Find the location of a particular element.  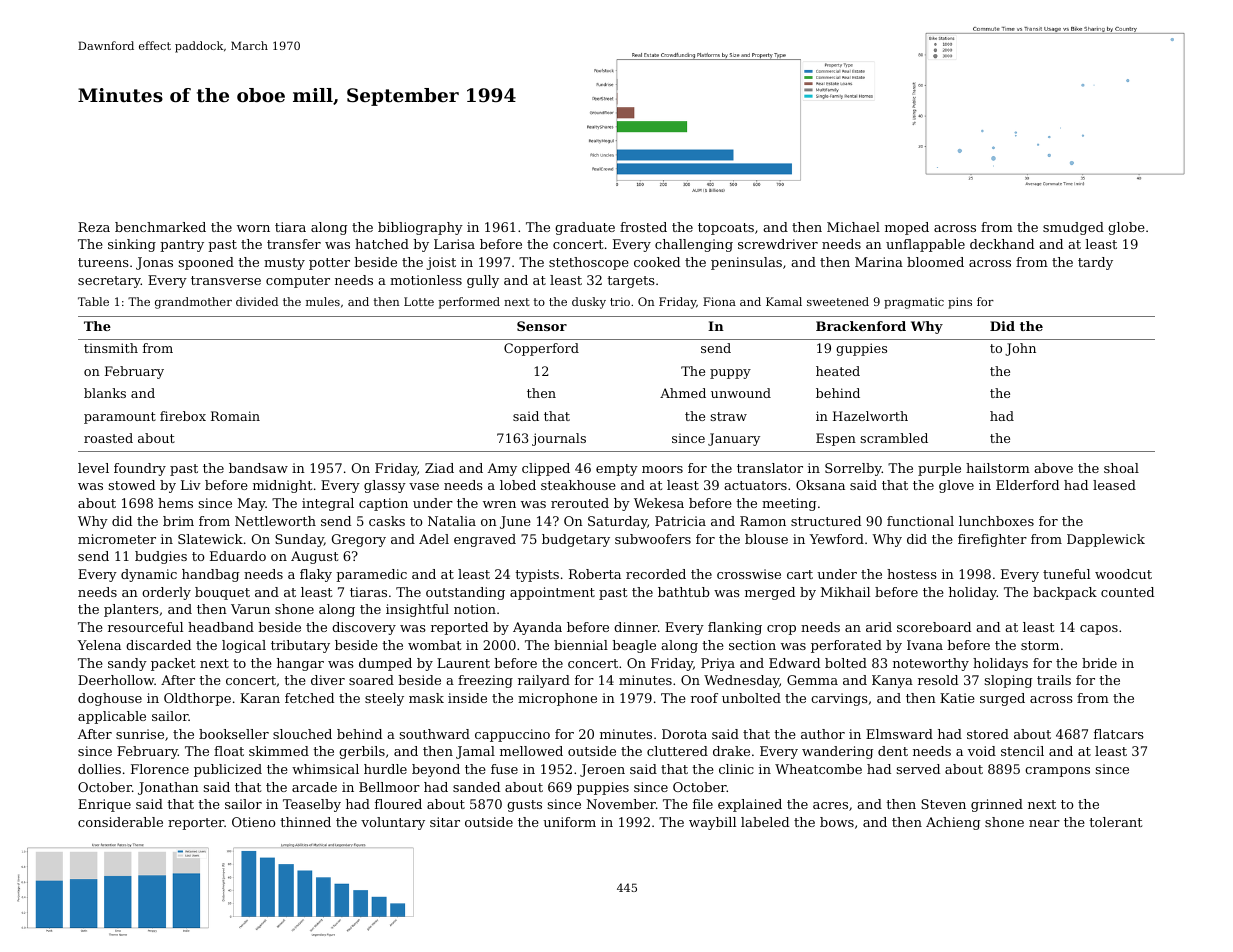

moped is located at coordinates (907, 228).
